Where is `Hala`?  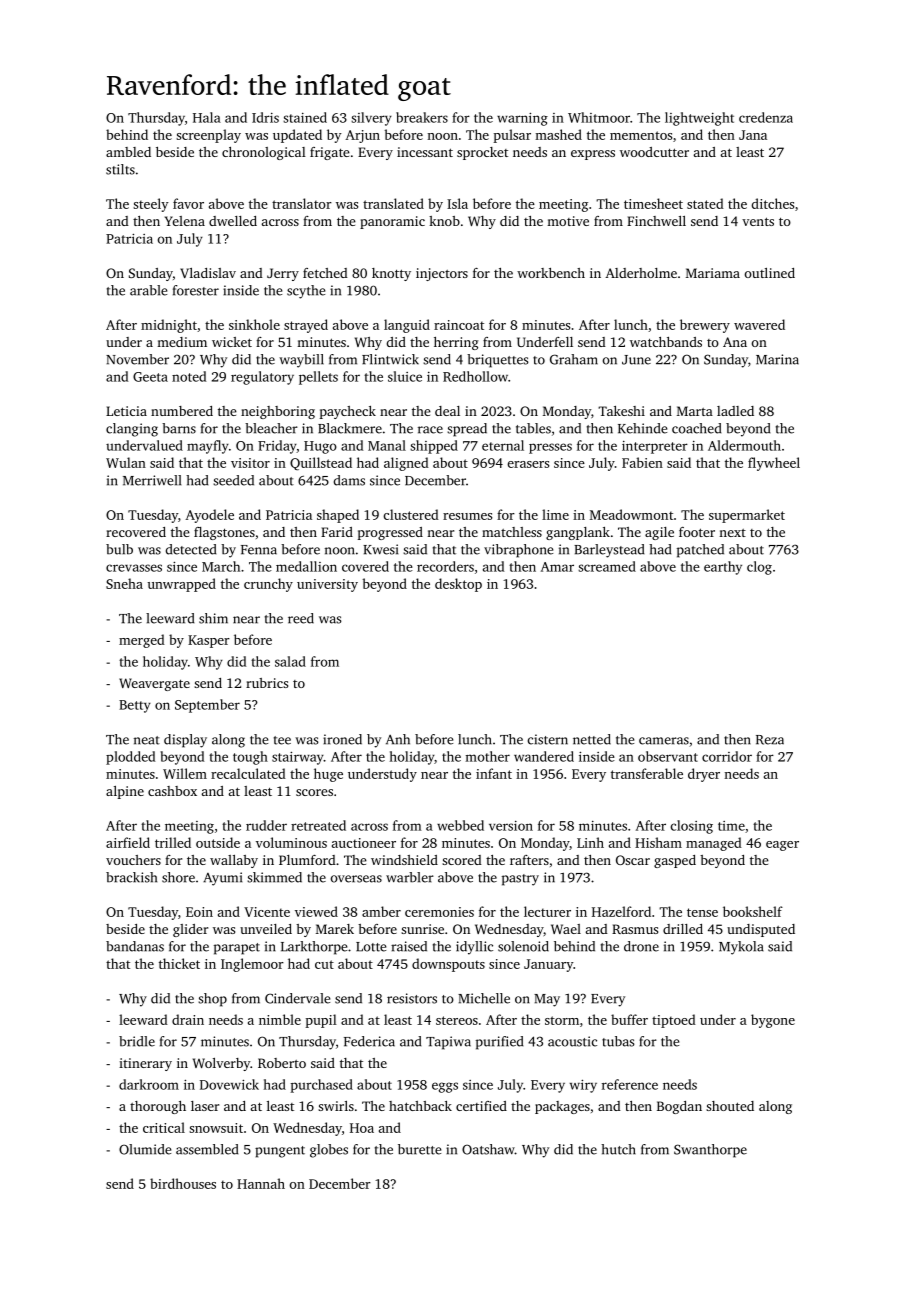 Hala is located at coordinates (207, 117).
